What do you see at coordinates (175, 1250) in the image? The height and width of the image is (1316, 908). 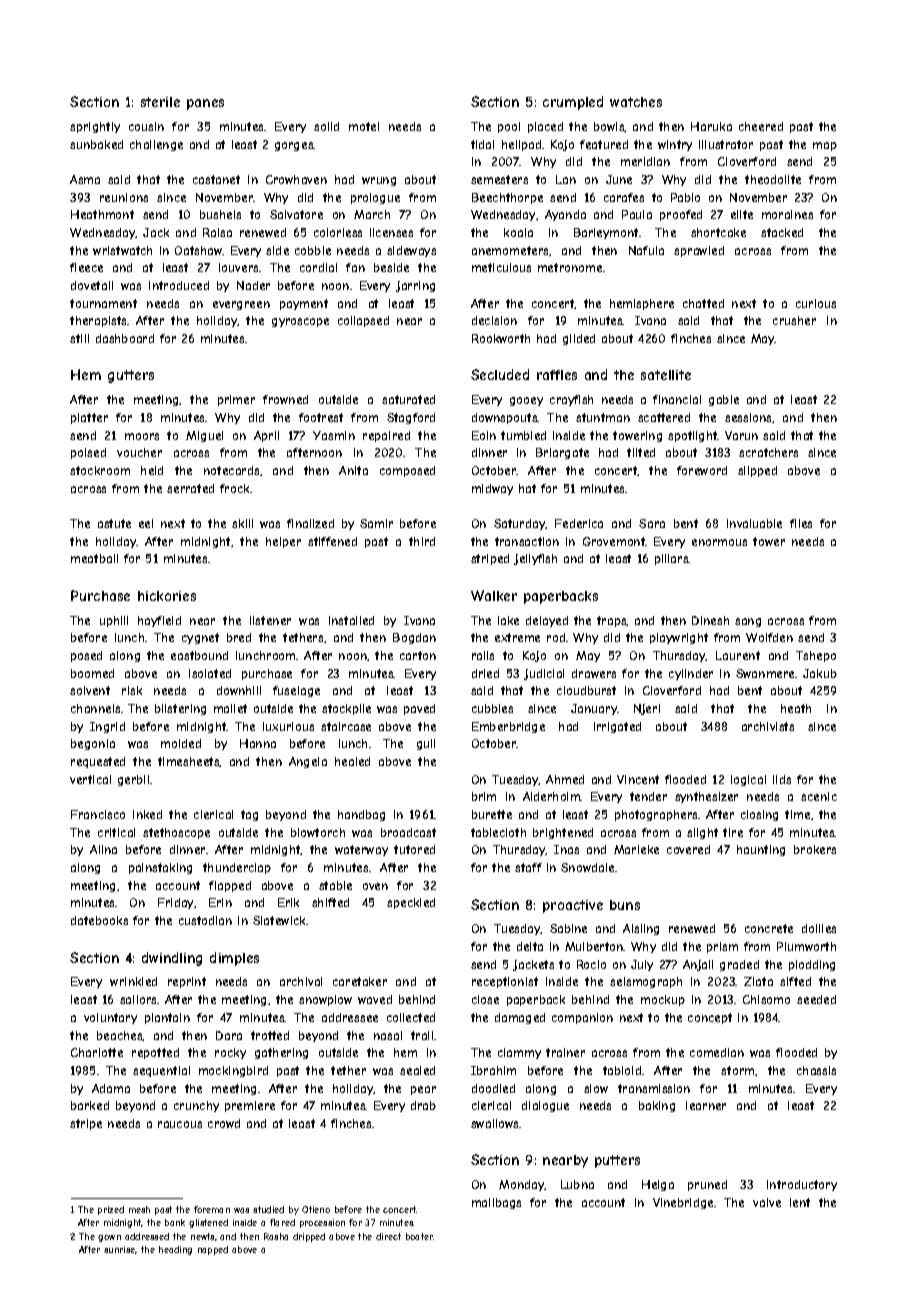 I see `heading` at bounding box center [175, 1250].
